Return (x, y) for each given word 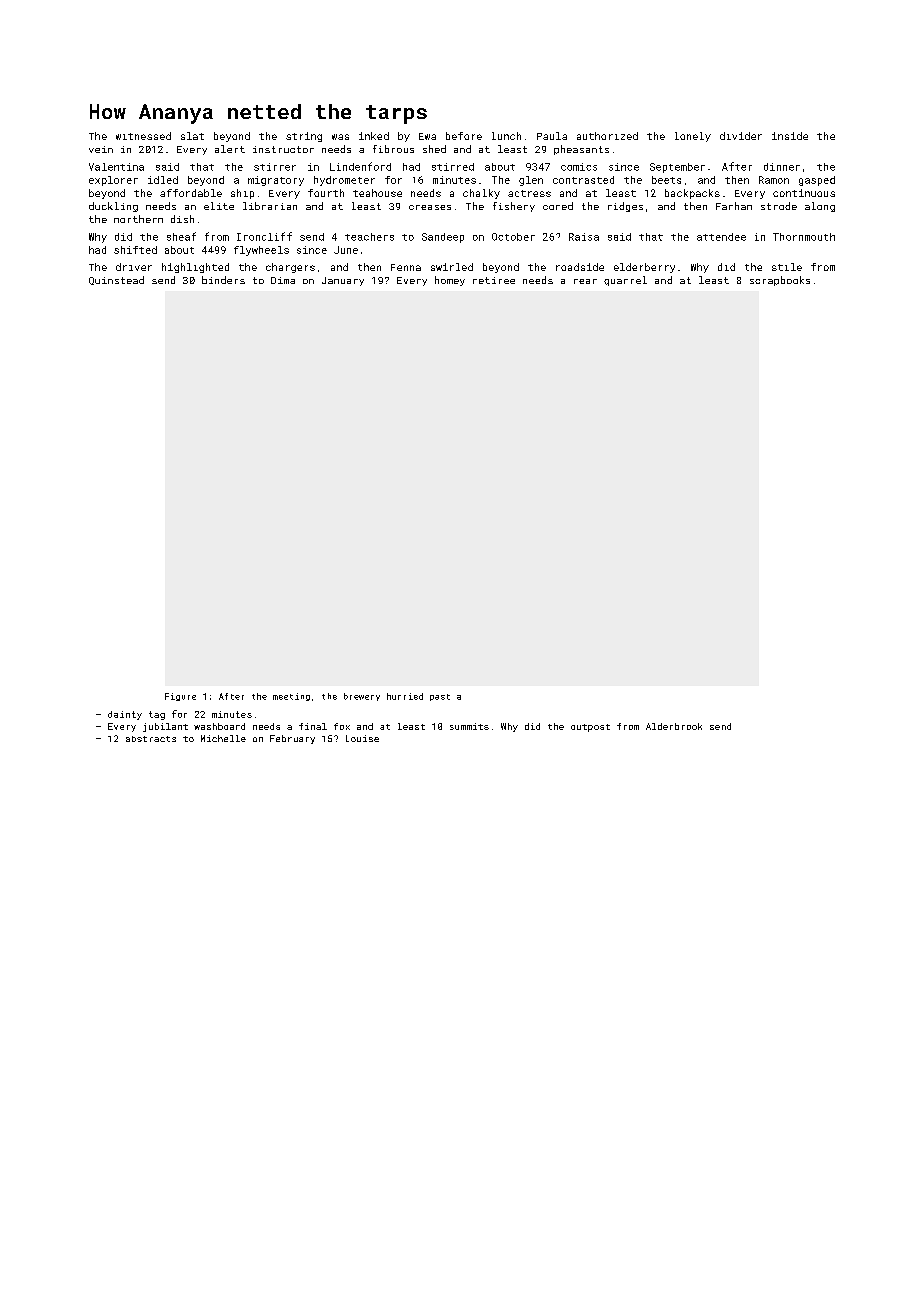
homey (450, 281)
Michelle (223, 738)
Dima (283, 280)
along (820, 207)
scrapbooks (780, 281)
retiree (494, 280)
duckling (113, 207)
